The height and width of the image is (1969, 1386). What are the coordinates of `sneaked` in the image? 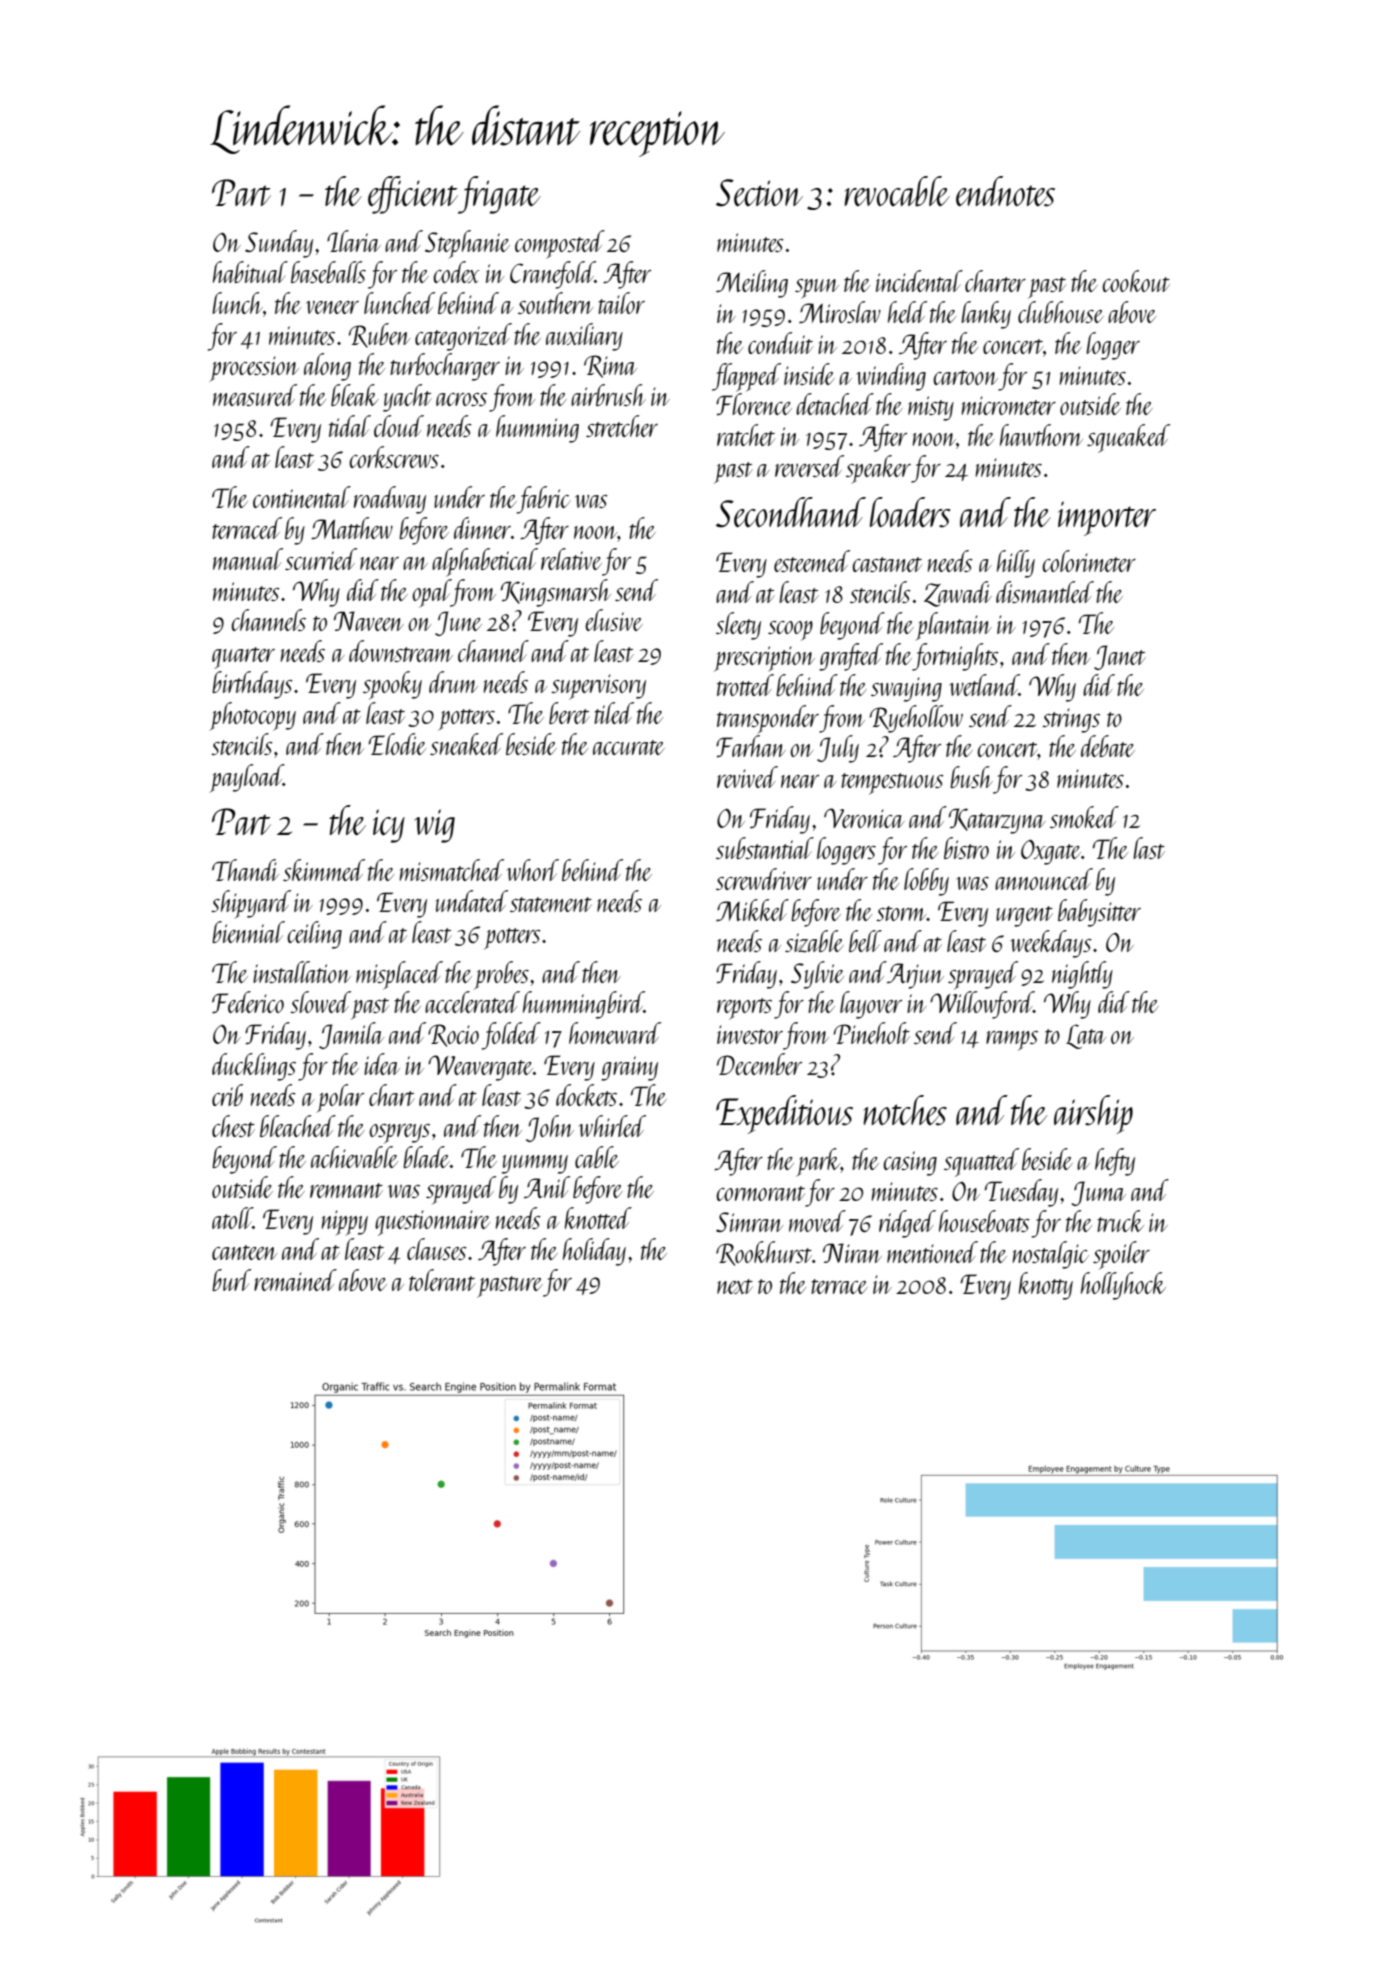 It's located at (466, 744).
